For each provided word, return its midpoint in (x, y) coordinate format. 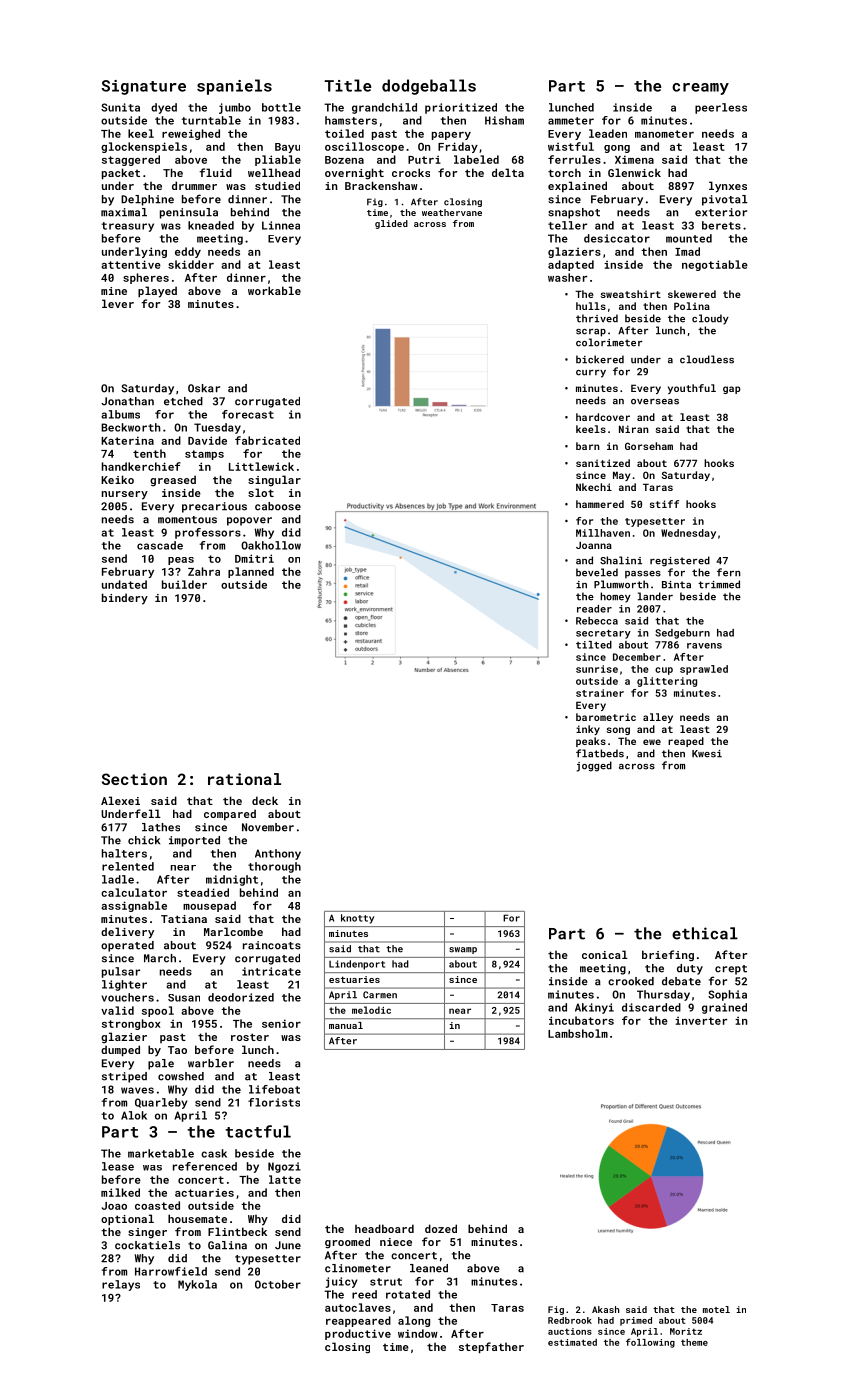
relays (121, 1285)
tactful (258, 1131)
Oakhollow (271, 545)
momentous (187, 520)
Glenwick (634, 172)
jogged (594, 766)
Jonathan (127, 401)
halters (124, 853)
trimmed (719, 584)
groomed (347, 1243)
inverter (701, 1021)
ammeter (571, 121)
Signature (143, 87)
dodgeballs (429, 87)
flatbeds (600, 753)
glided (391, 224)
